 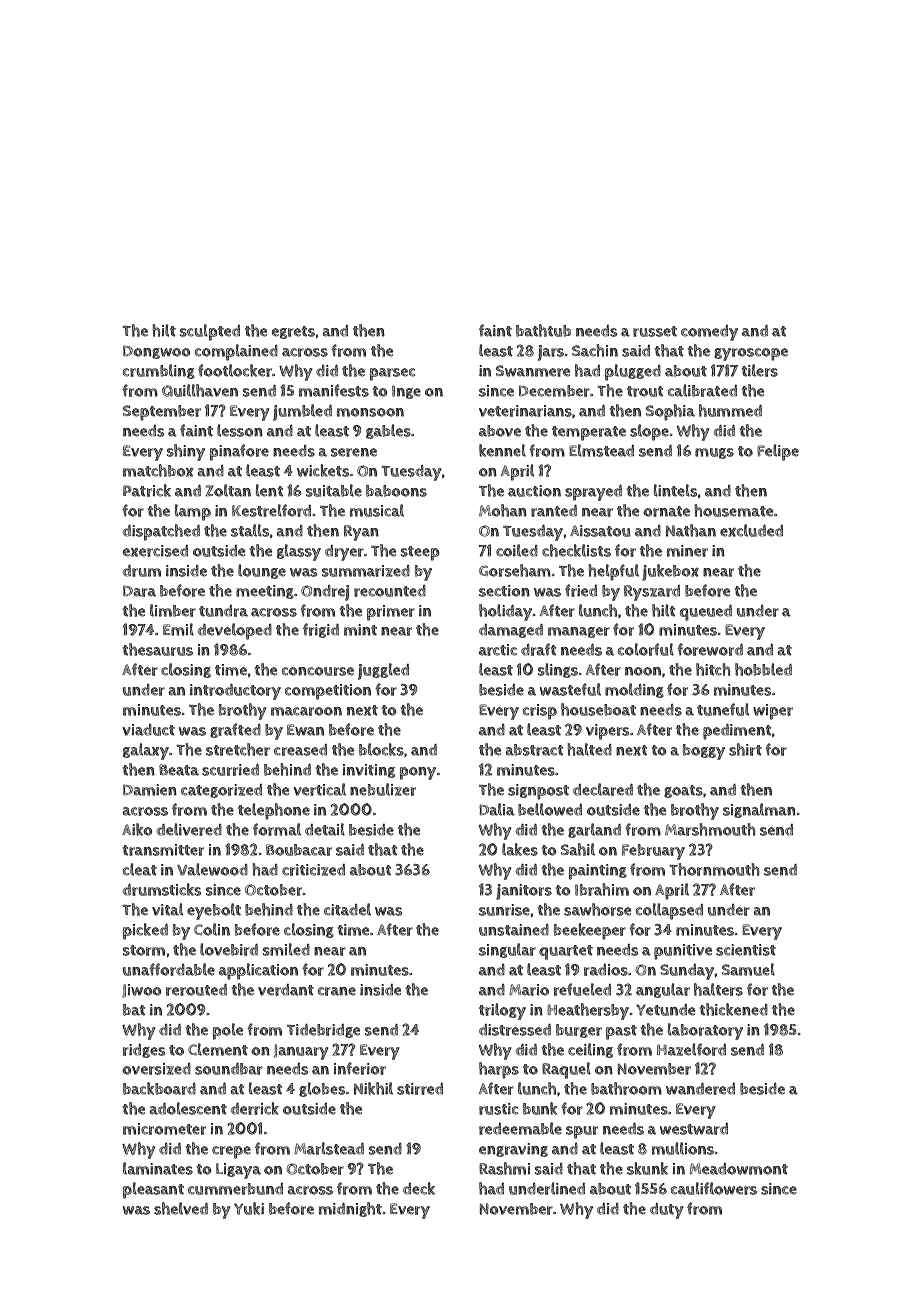 I want to click on abstract, so click(x=534, y=750).
